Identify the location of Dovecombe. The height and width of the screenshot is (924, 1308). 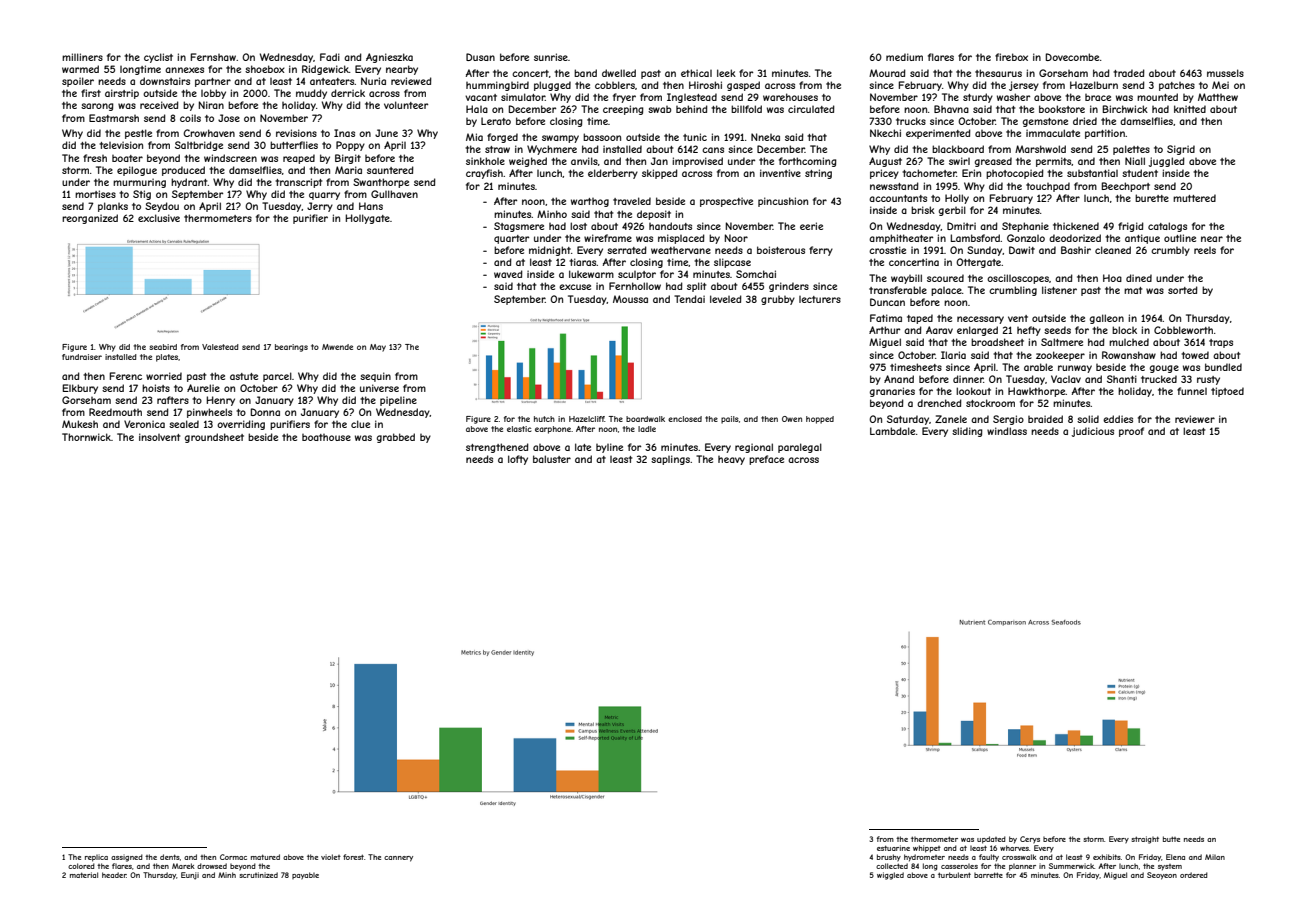
(1072, 57).
